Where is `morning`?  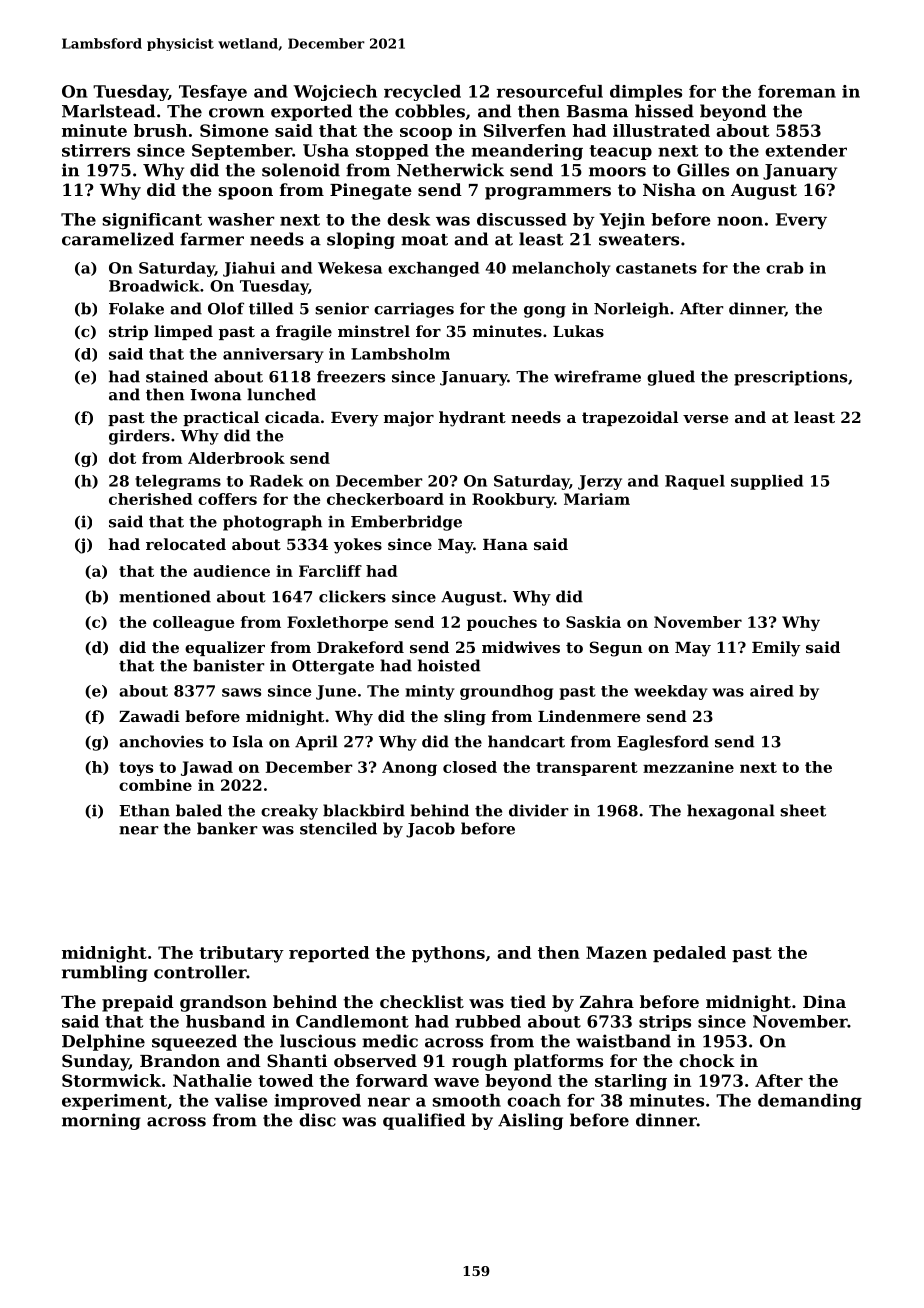
morning is located at coordinates (101, 1121).
